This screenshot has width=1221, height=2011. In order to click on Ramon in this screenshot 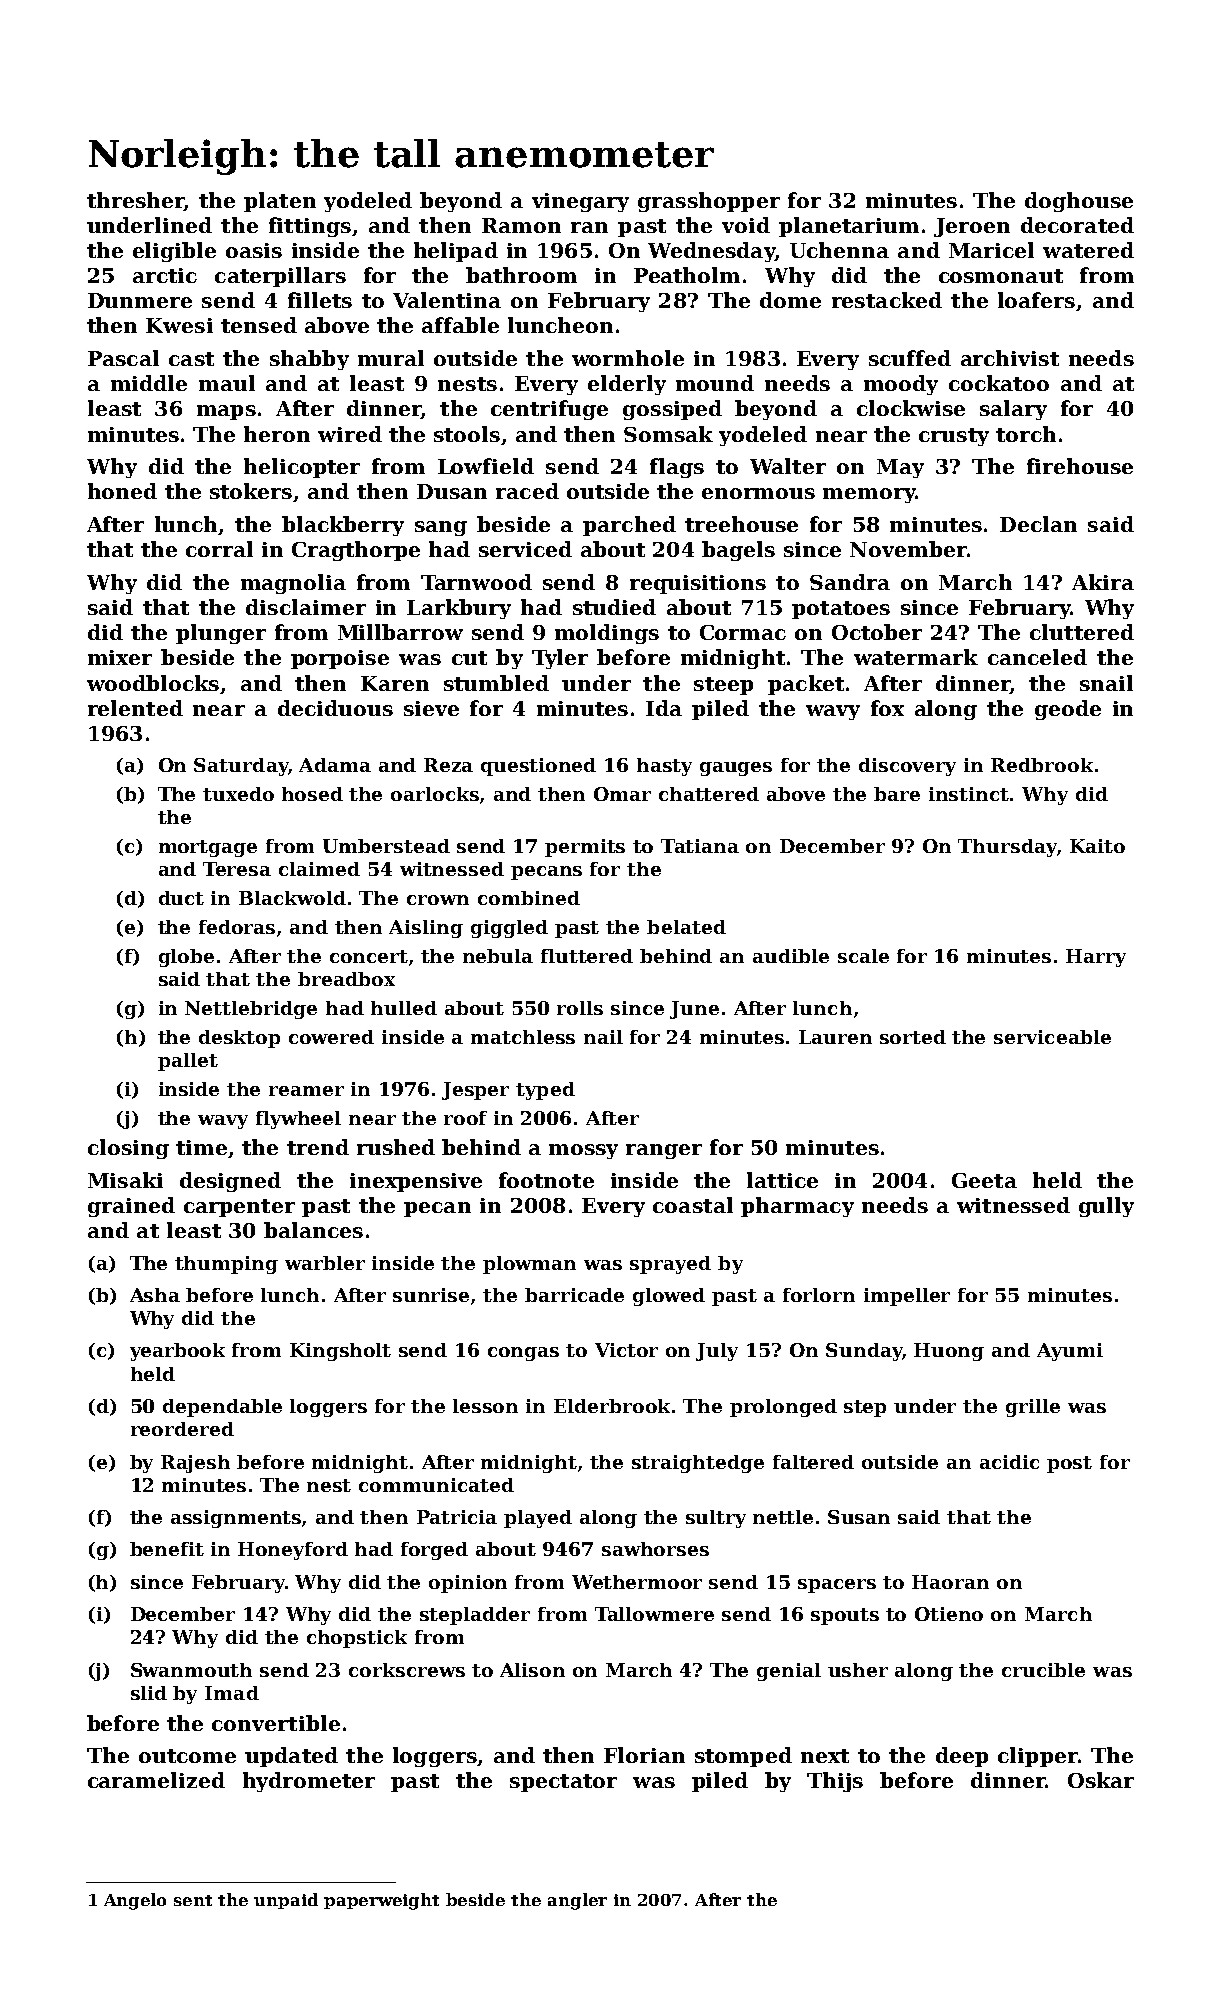, I will do `click(521, 225)`.
